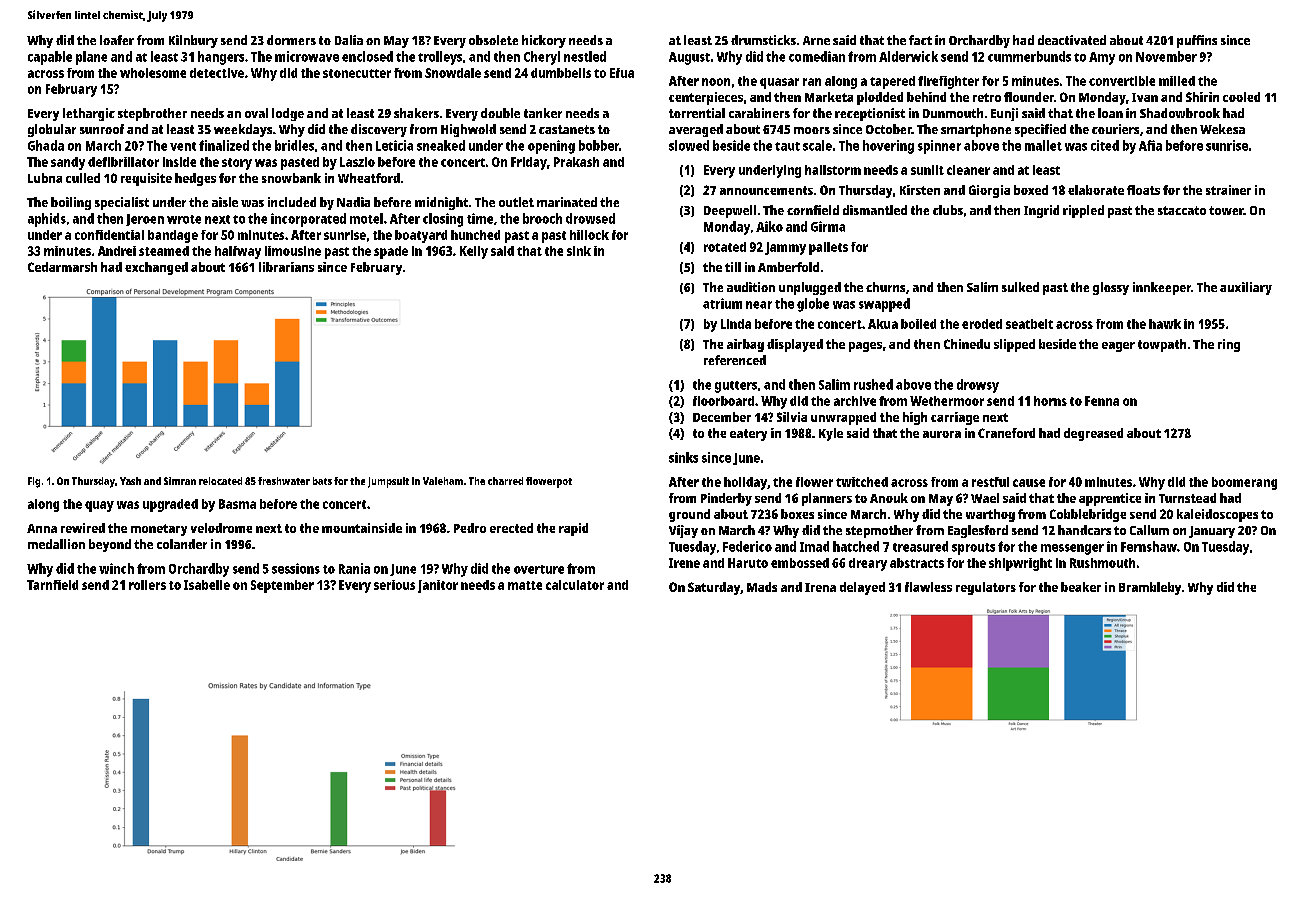 The height and width of the screenshot is (924, 1308). What do you see at coordinates (544, 41) in the screenshot?
I see `hickory` at bounding box center [544, 41].
